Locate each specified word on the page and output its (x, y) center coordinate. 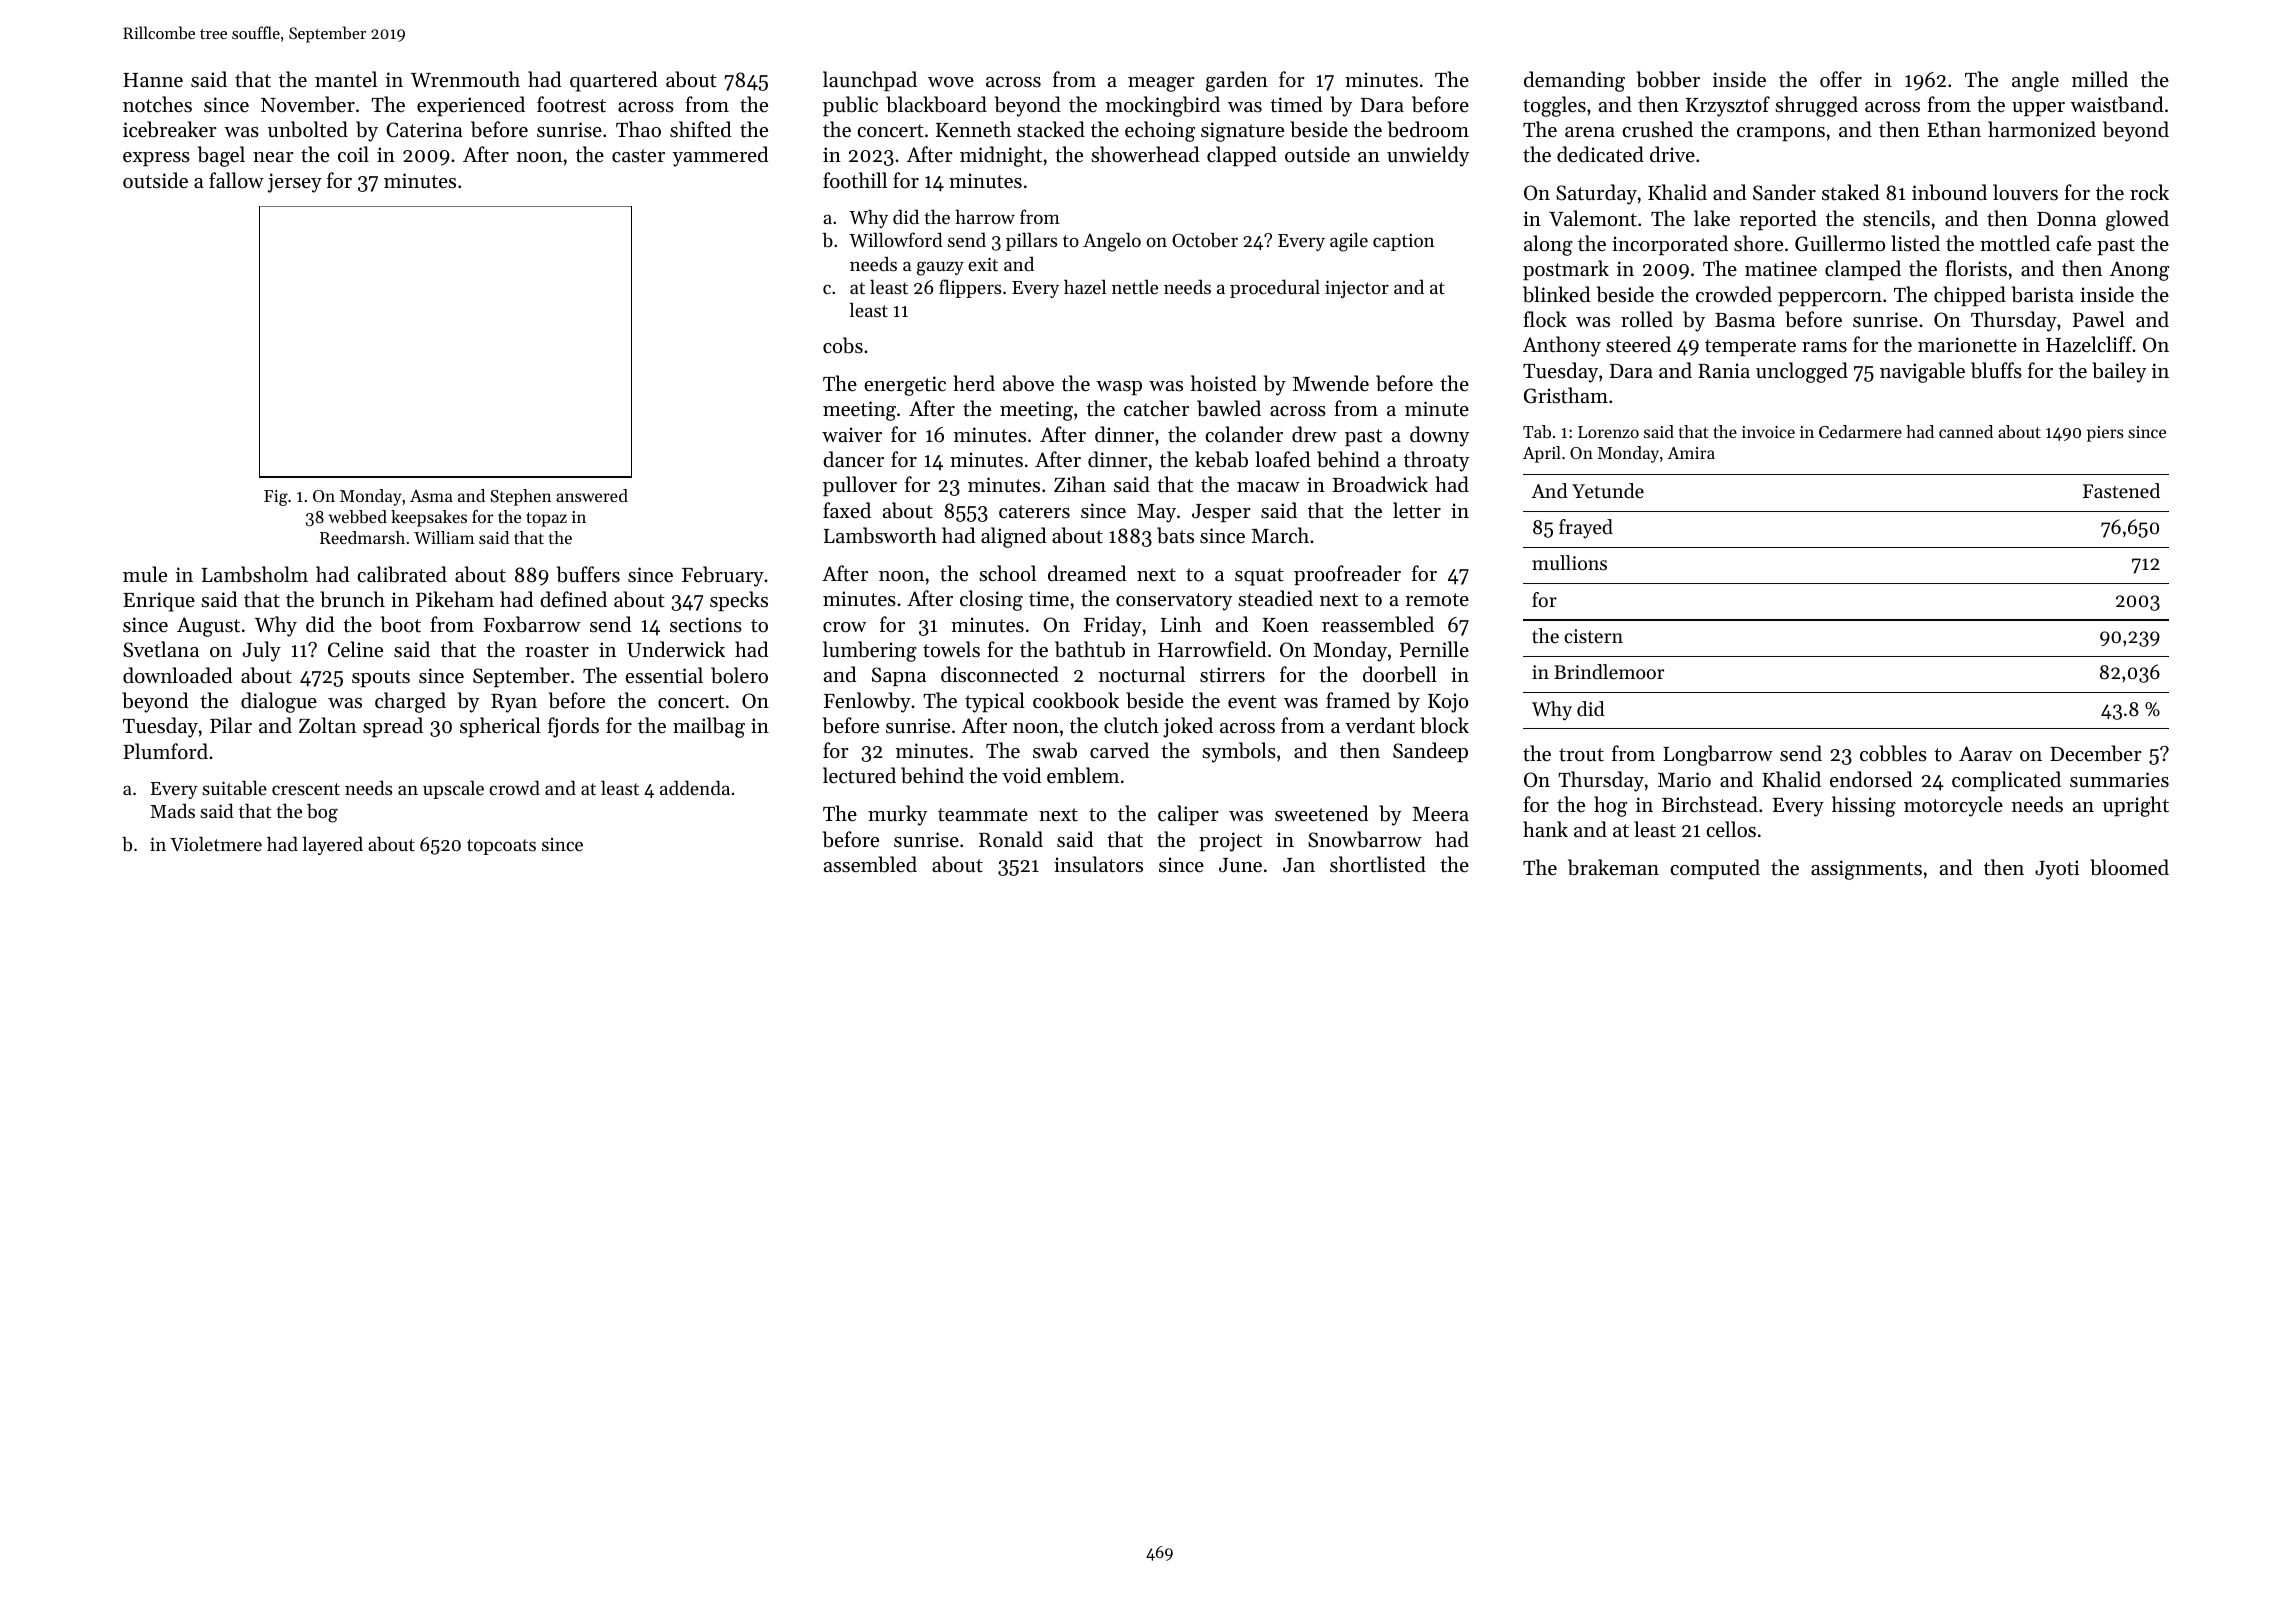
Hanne (153, 80)
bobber (1668, 79)
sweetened (1321, 813)
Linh (1181, 624)
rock (2149, 192)
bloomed (2129, 867)
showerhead (1145, 154)
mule (145, 574)
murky (897, 815)
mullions (1569, 563)
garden (1237, 81)
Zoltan (327, 725)
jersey (295, 183)
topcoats (501, 847)
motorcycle (1953, 806)
